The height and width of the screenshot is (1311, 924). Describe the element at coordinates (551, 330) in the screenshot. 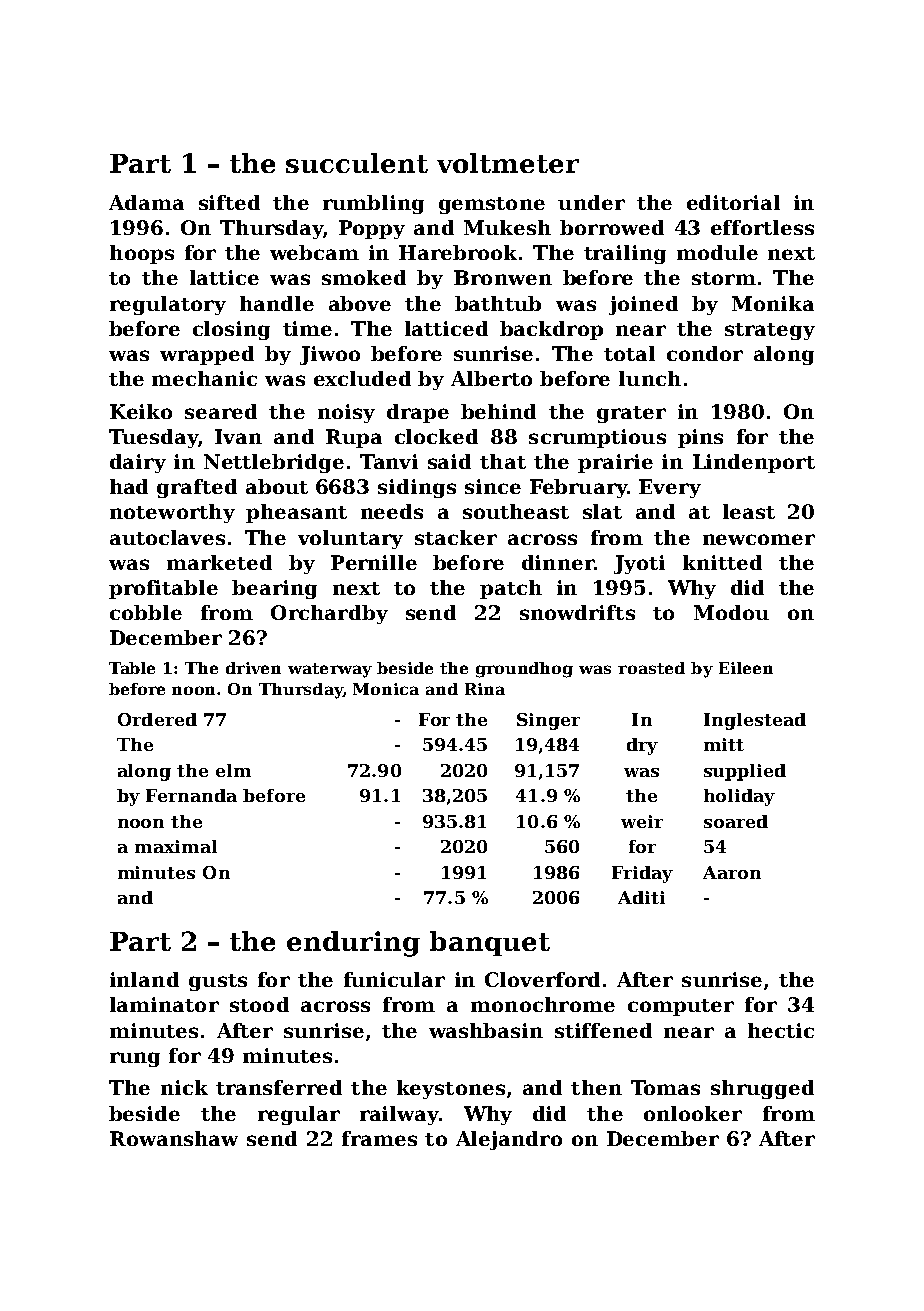

I see `backdrop` at that location.
